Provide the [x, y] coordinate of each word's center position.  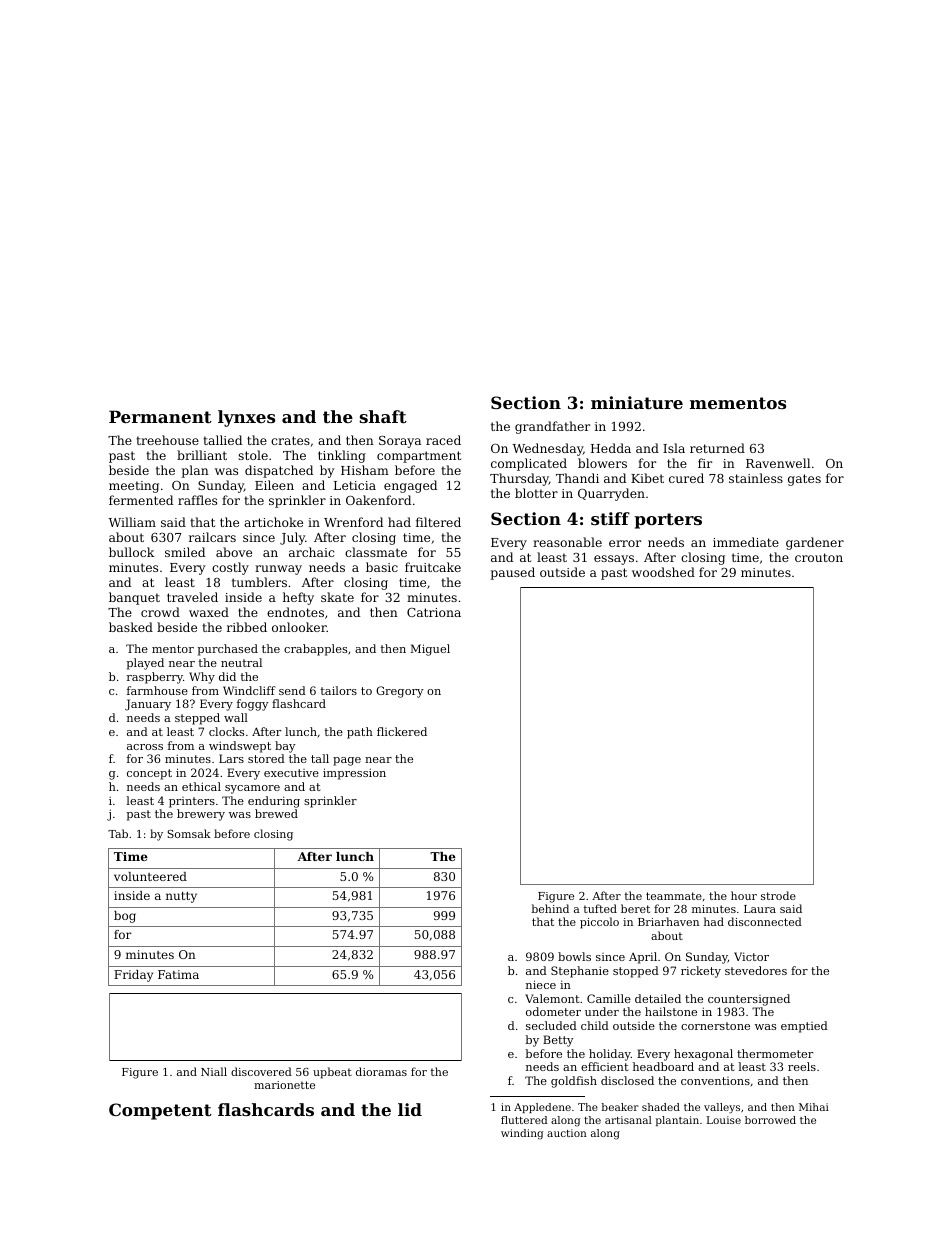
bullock [131, 552]
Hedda [611, 448]
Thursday [519, 479]
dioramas [381, 1071]
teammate [674, 896]
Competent [160, 1111]
